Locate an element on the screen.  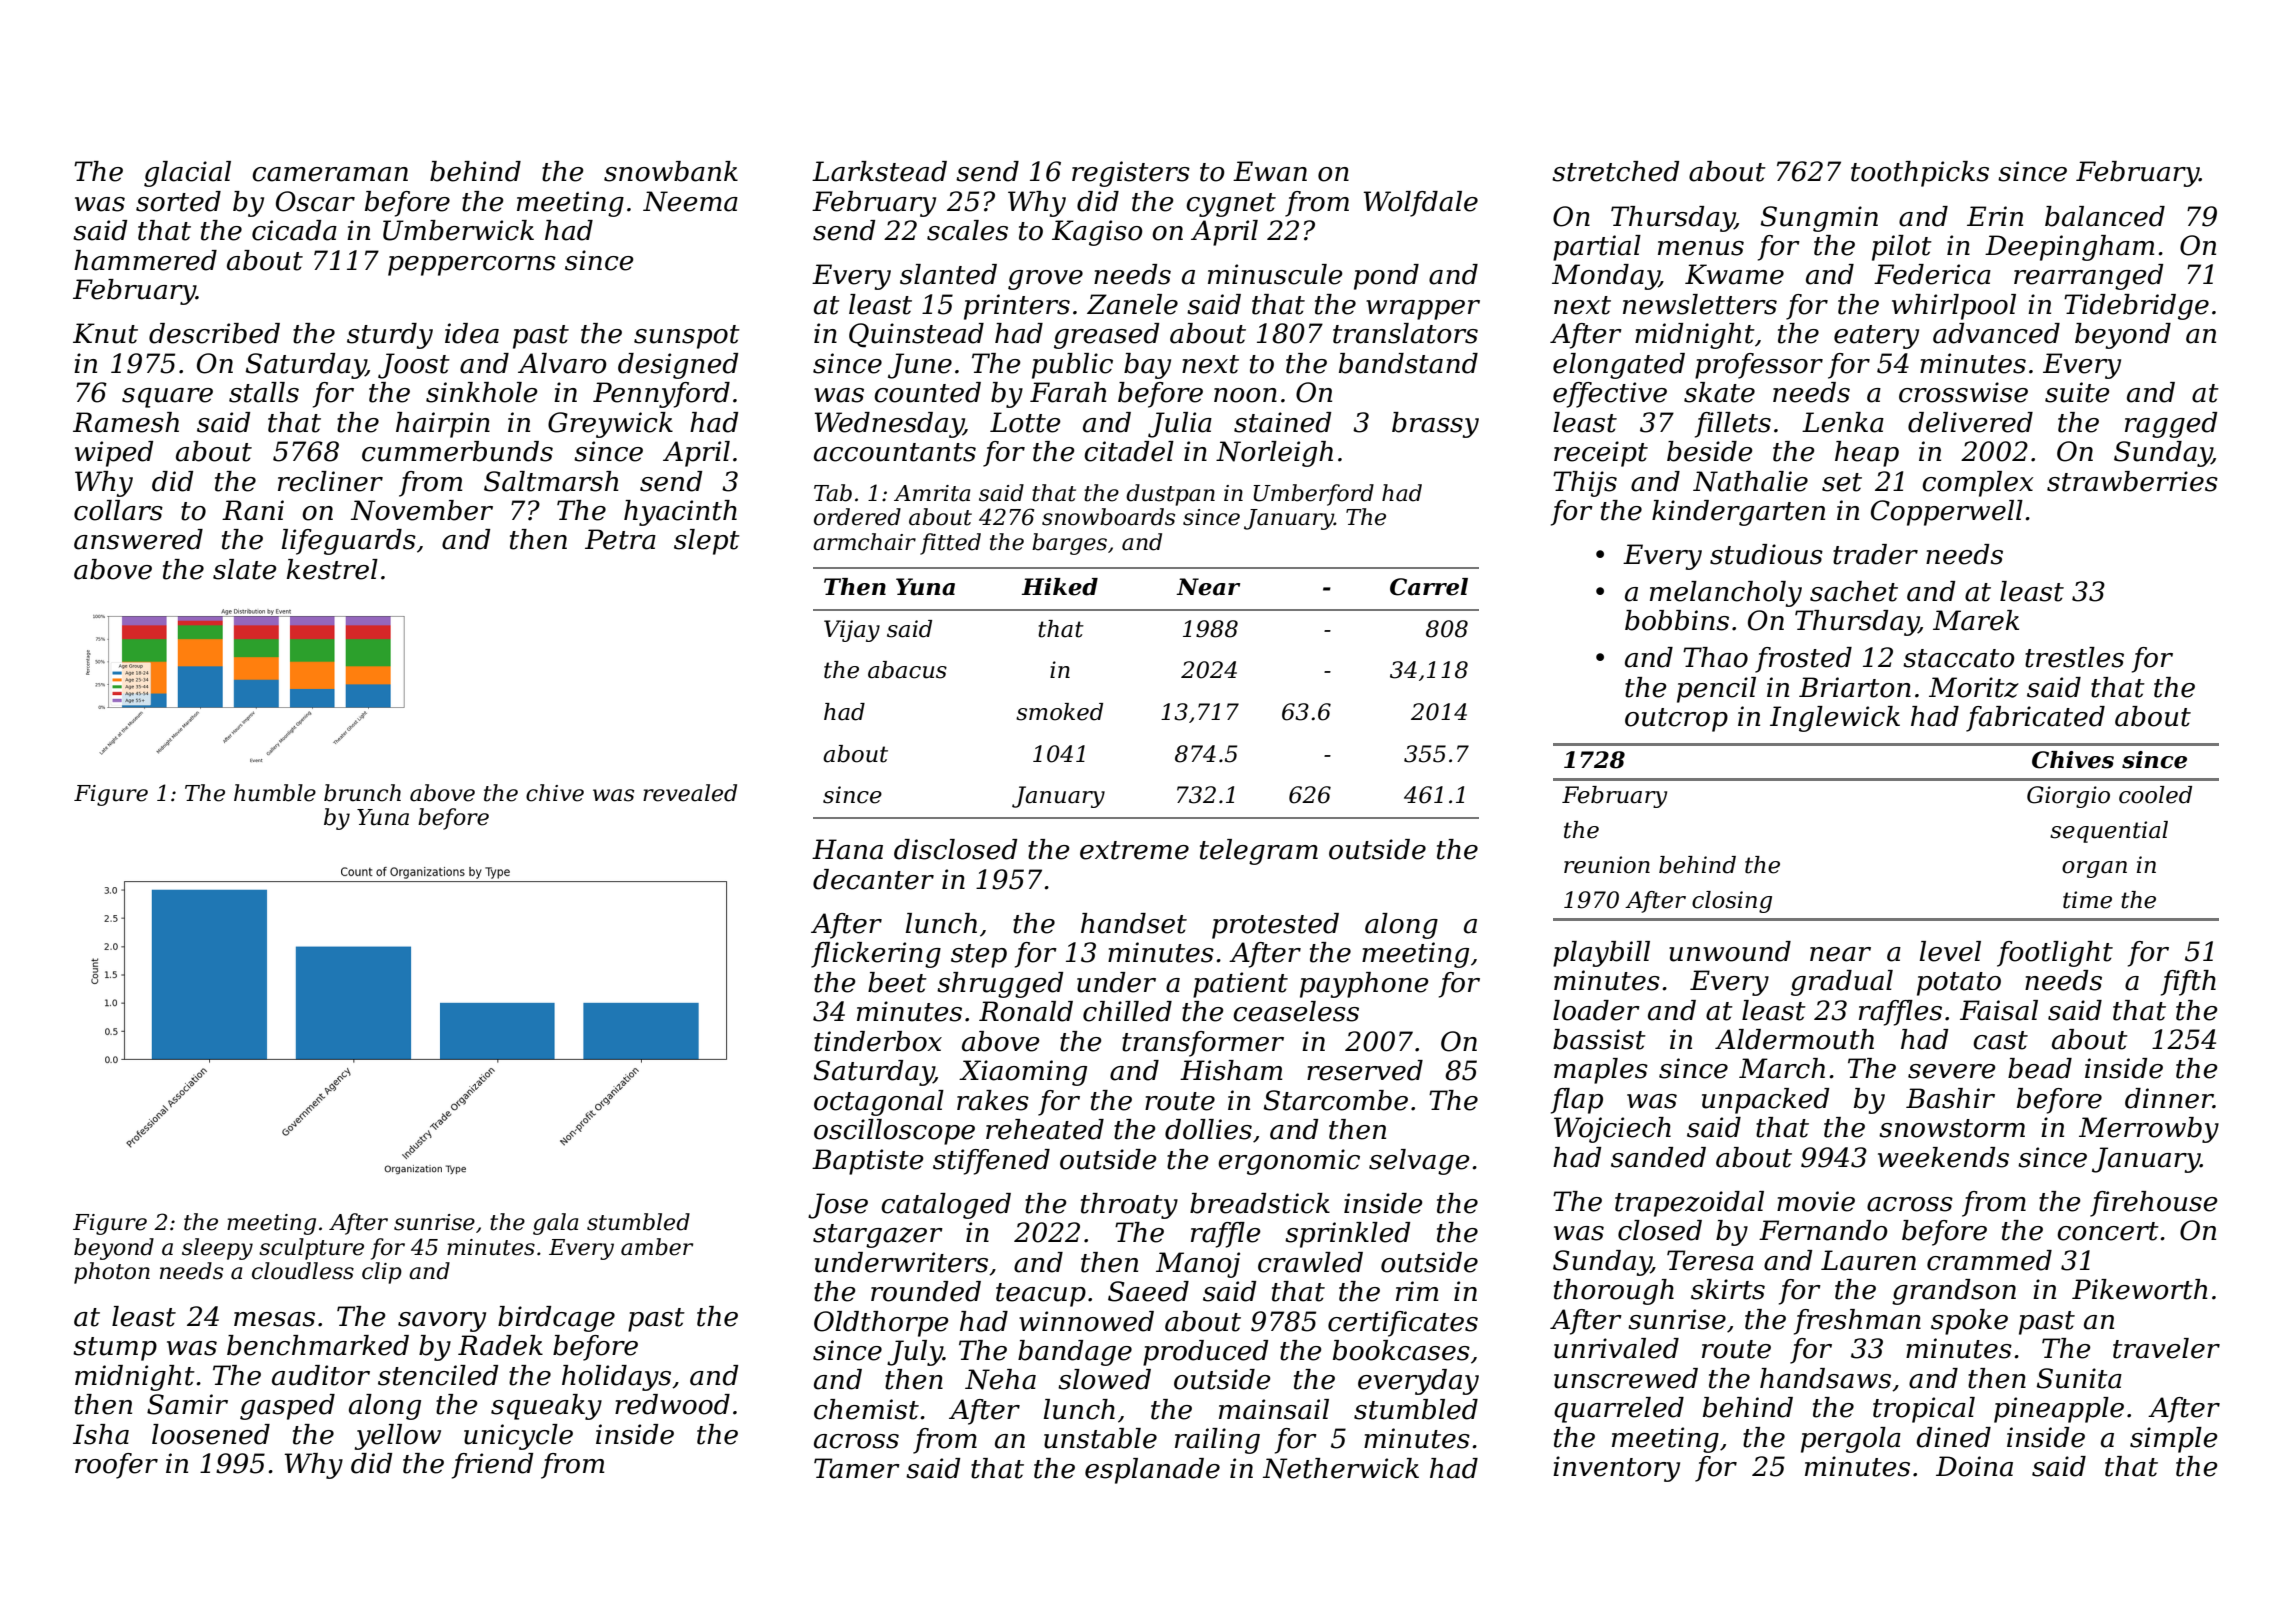
shrugged is located at coordinates (1000, 985).
